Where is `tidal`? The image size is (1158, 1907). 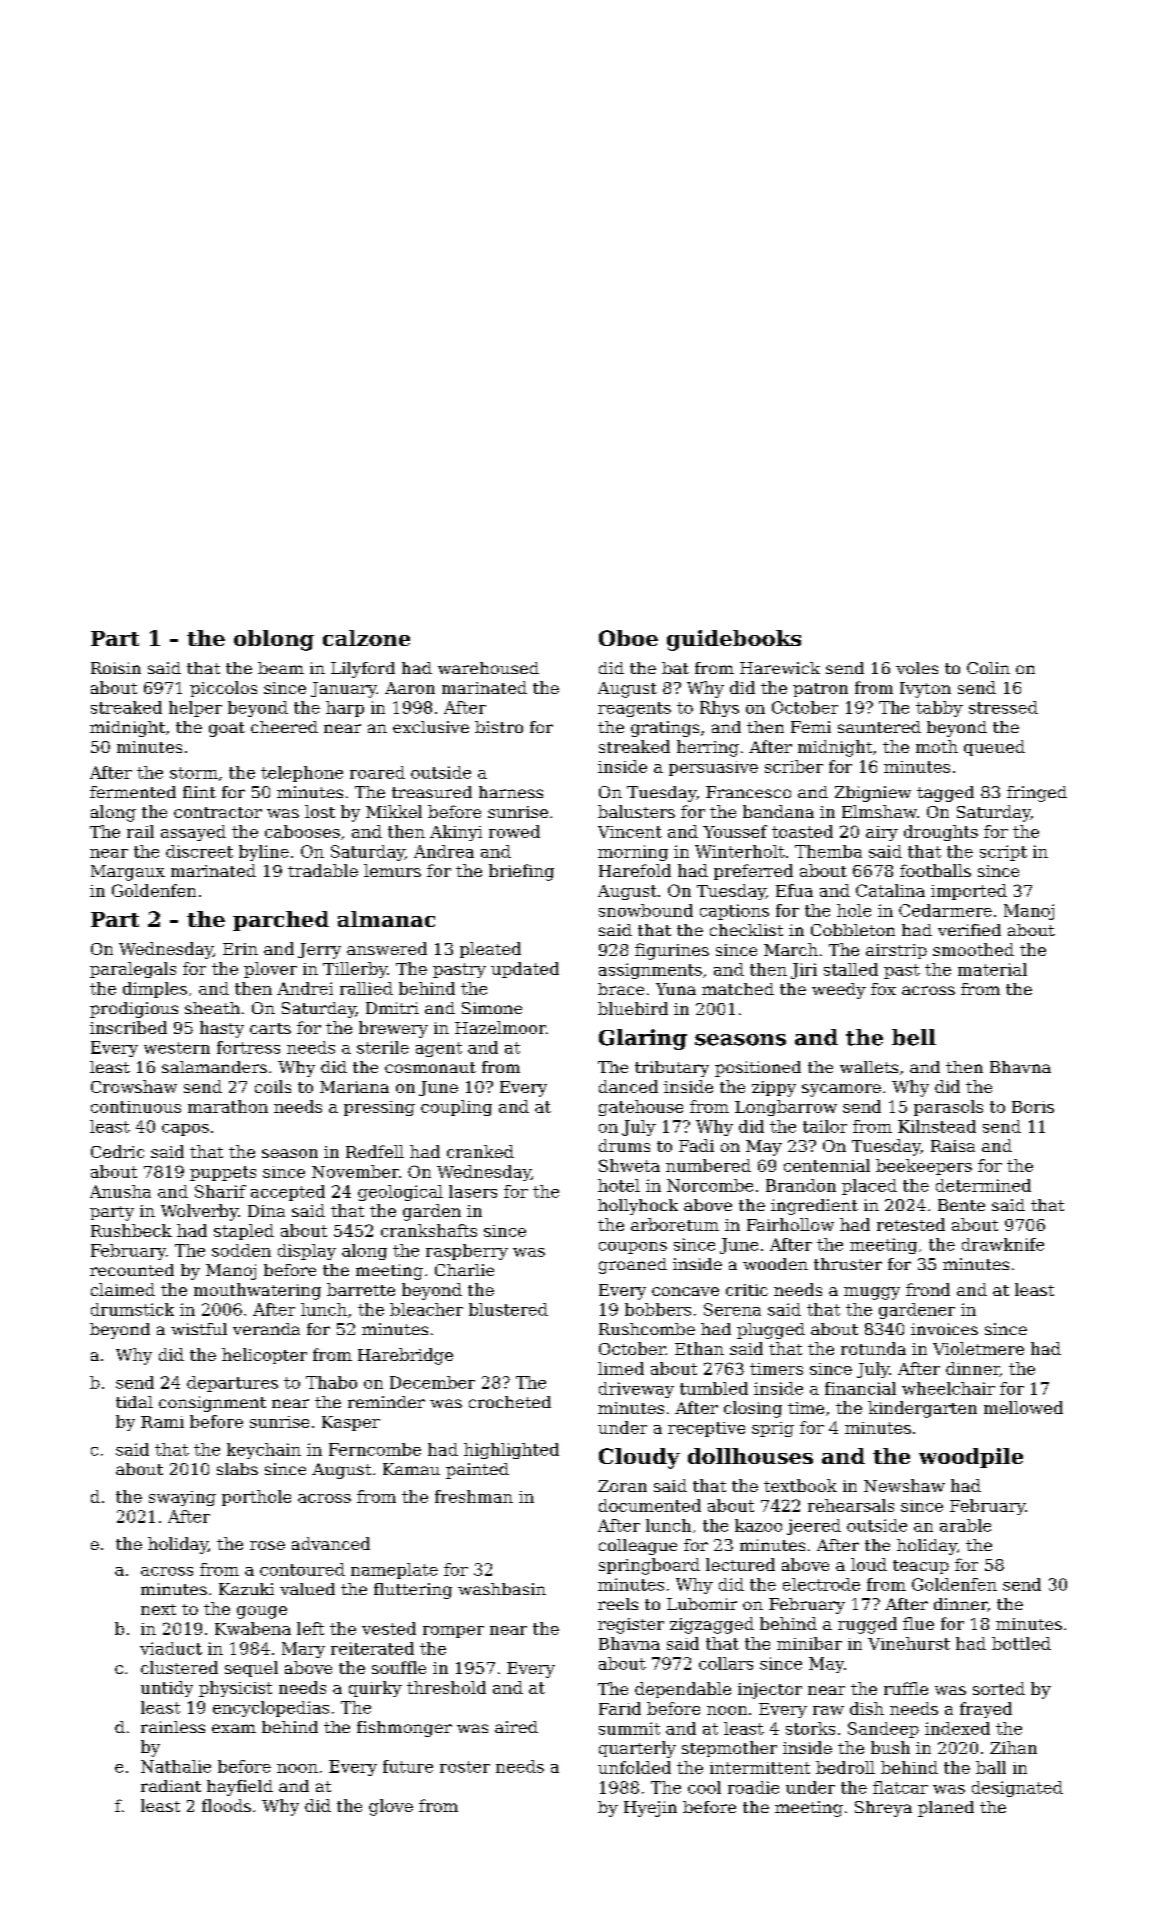 tidal is located at coordinates (134, 1402).
